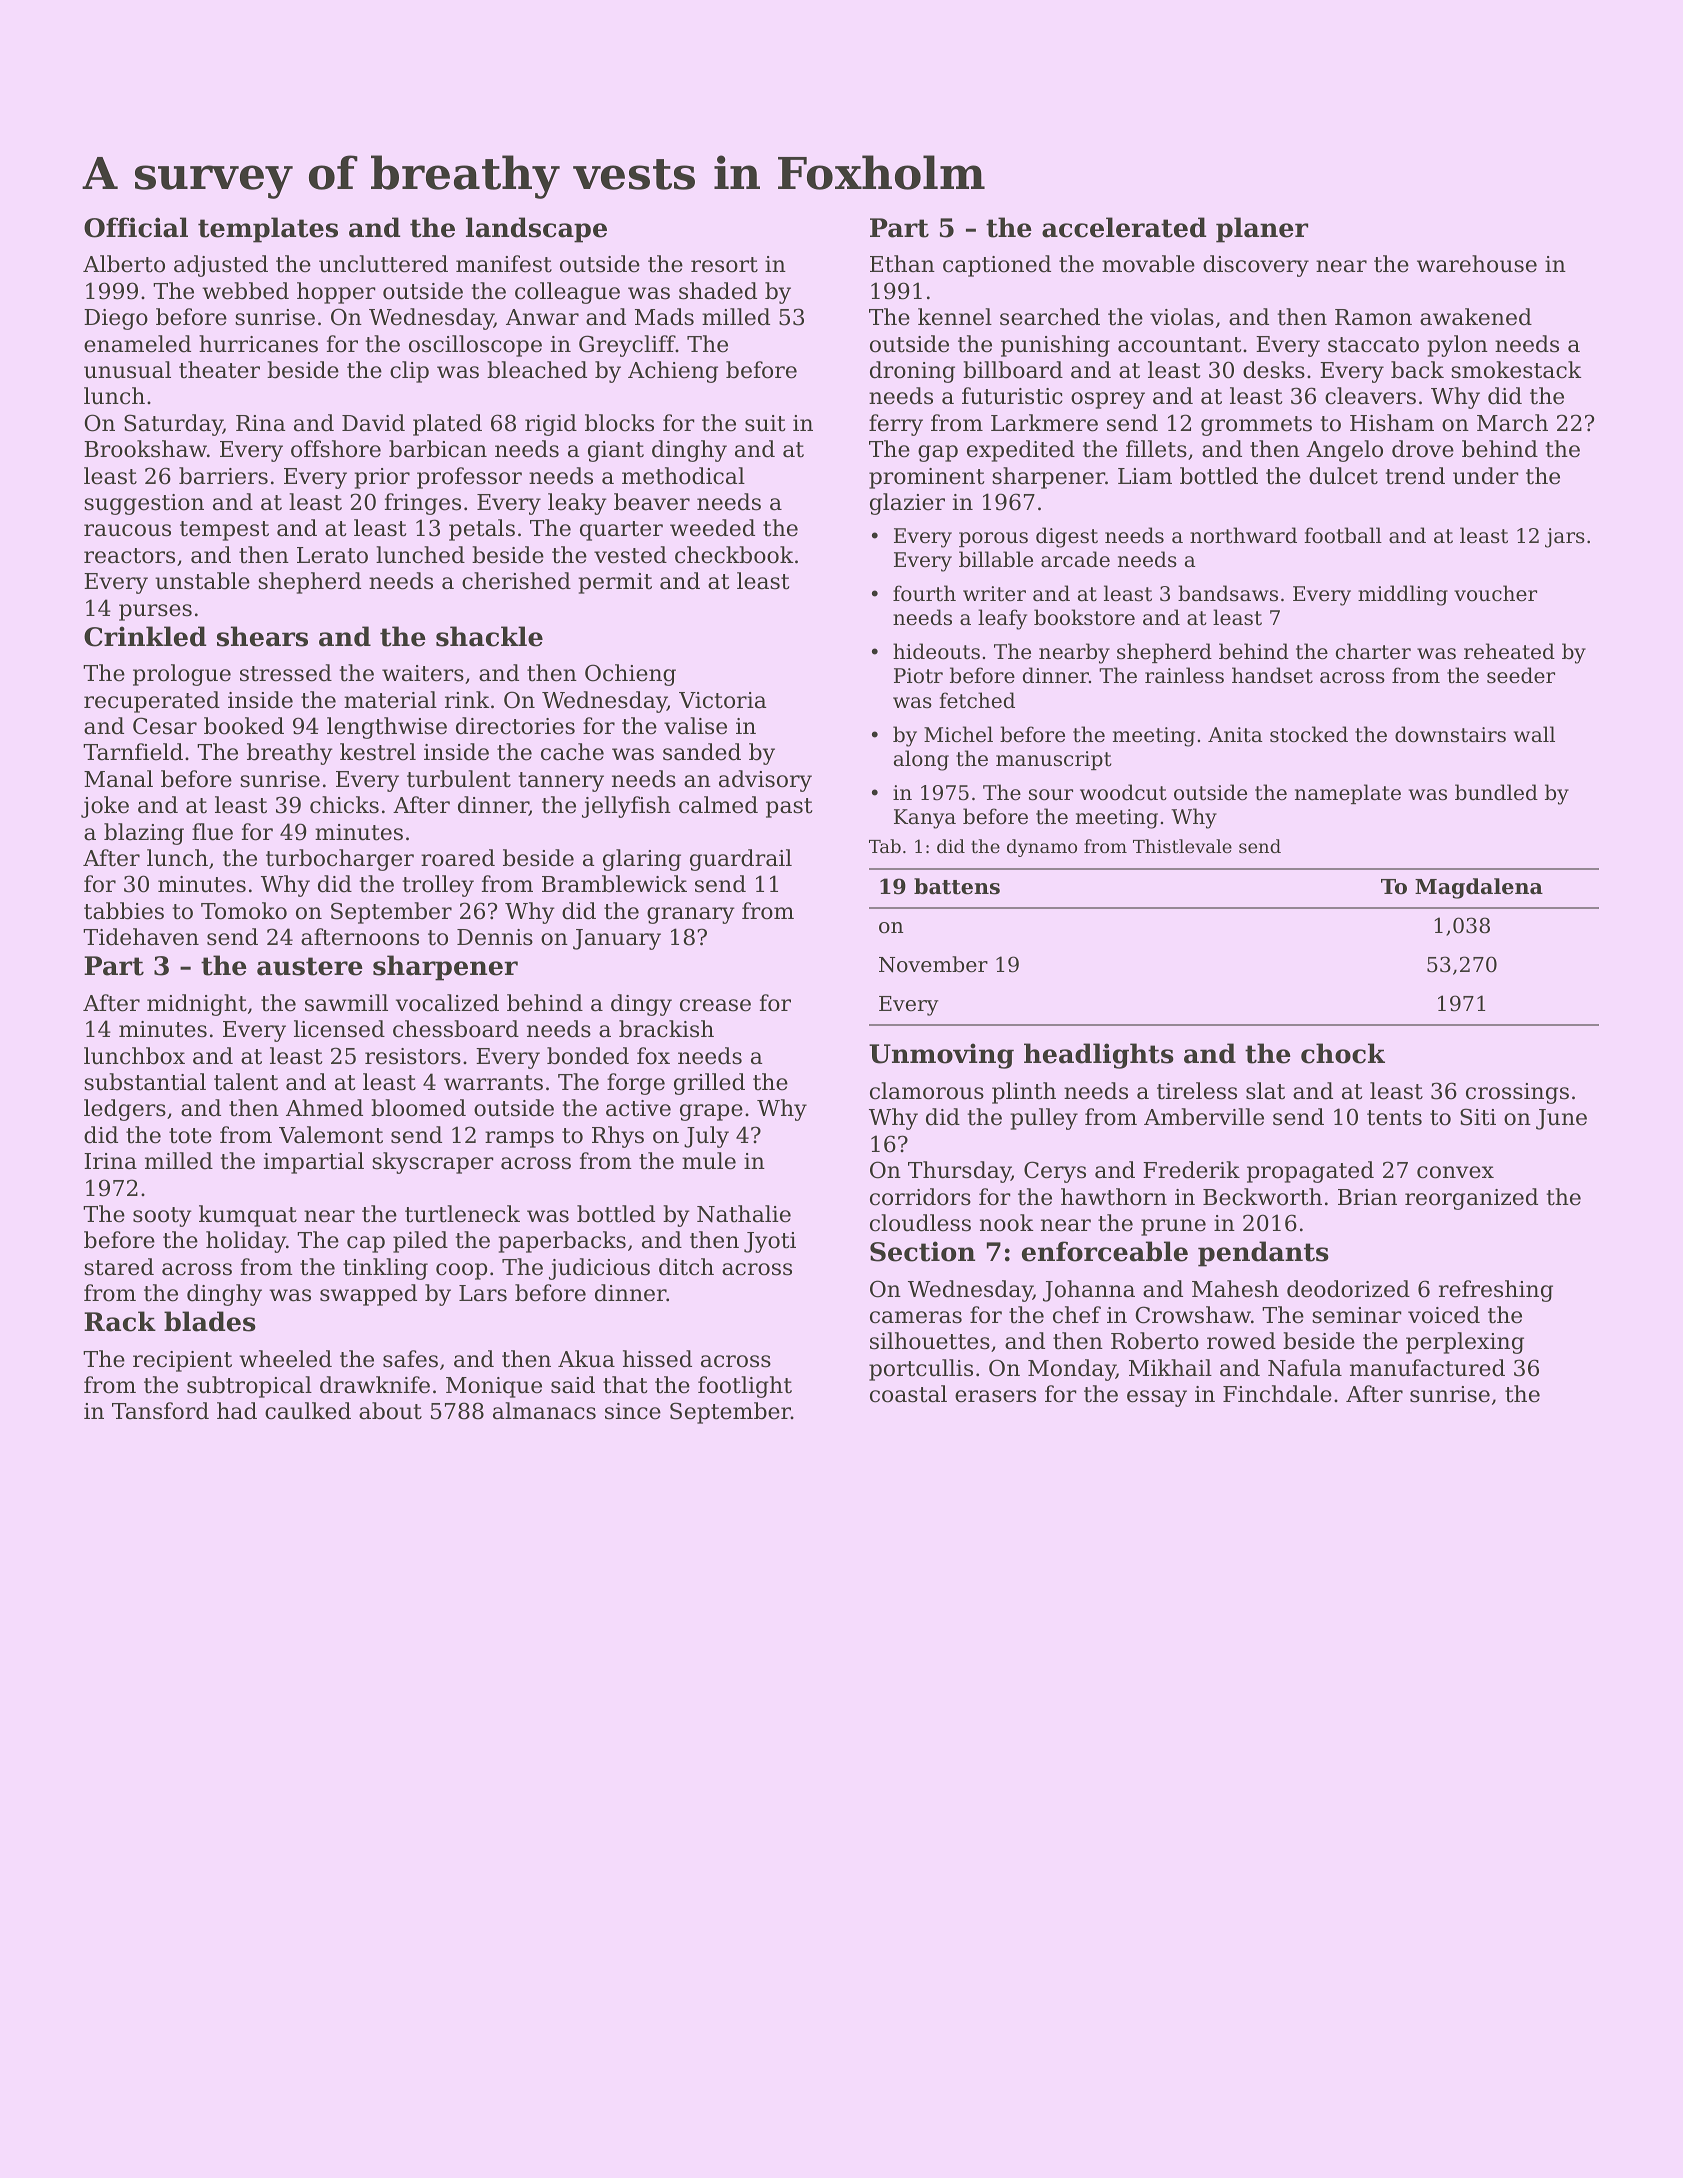 The height and width of the screenshot is (2178, 1683). Describe the element at coordinates (621, 531) in the screenshot. I see `quarter` at that location.
